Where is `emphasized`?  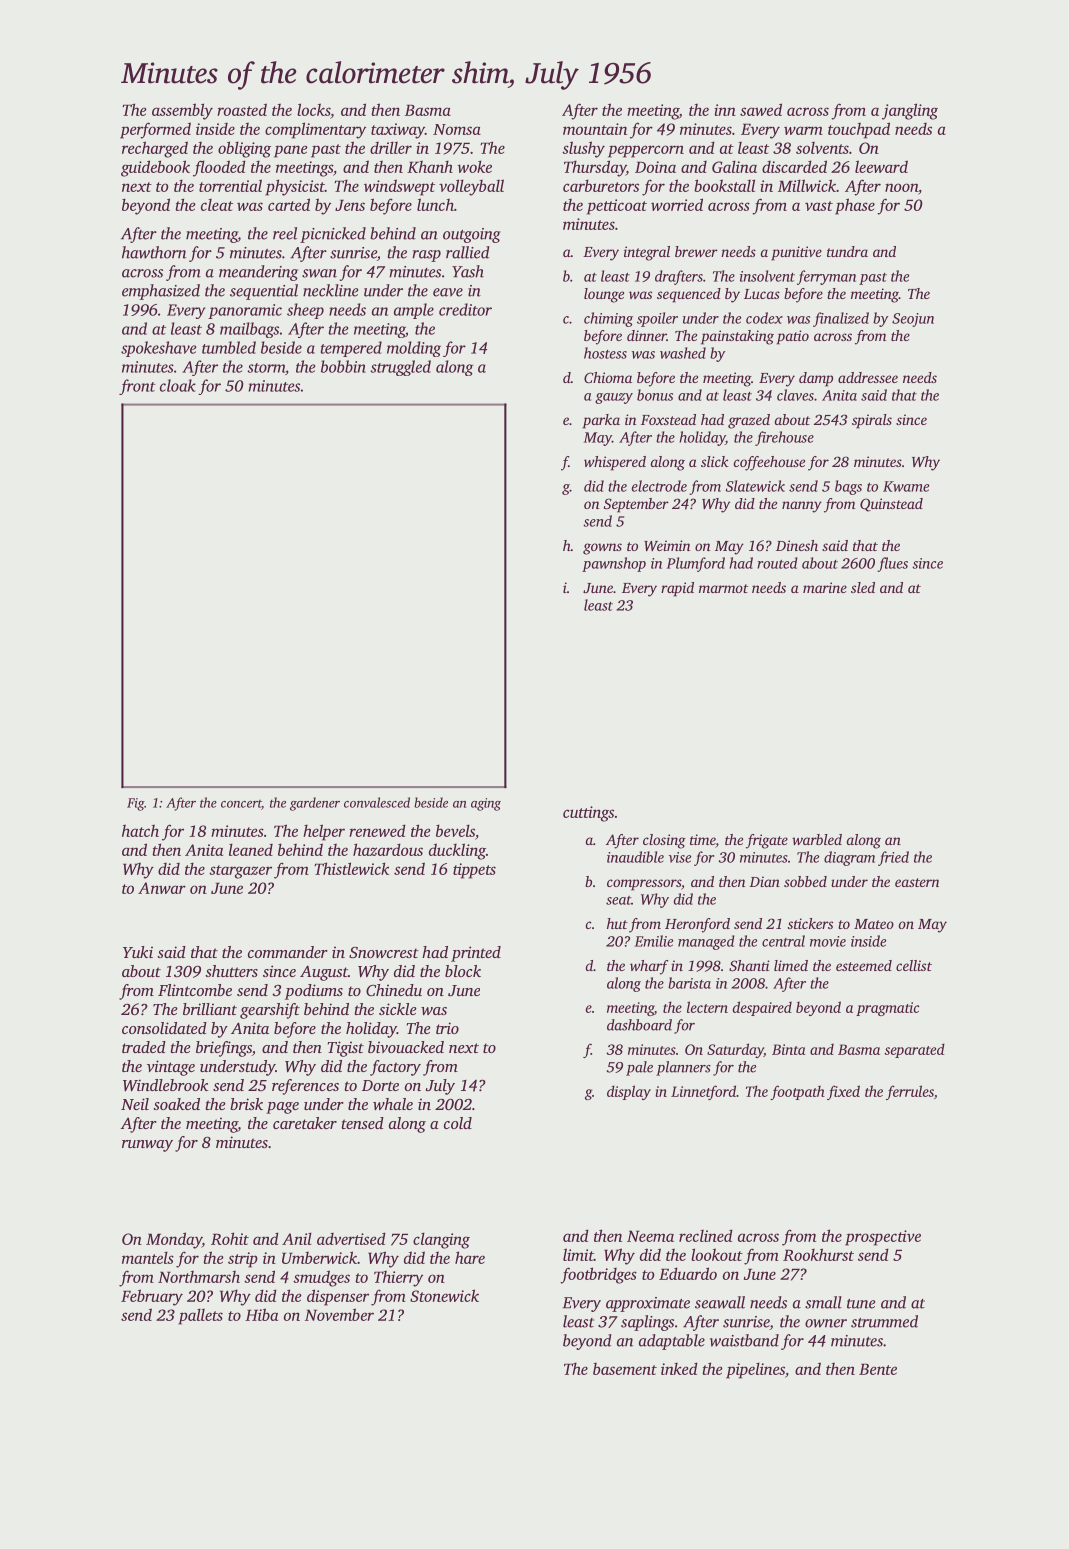
emphasized is located at coordinates (161, 292).
